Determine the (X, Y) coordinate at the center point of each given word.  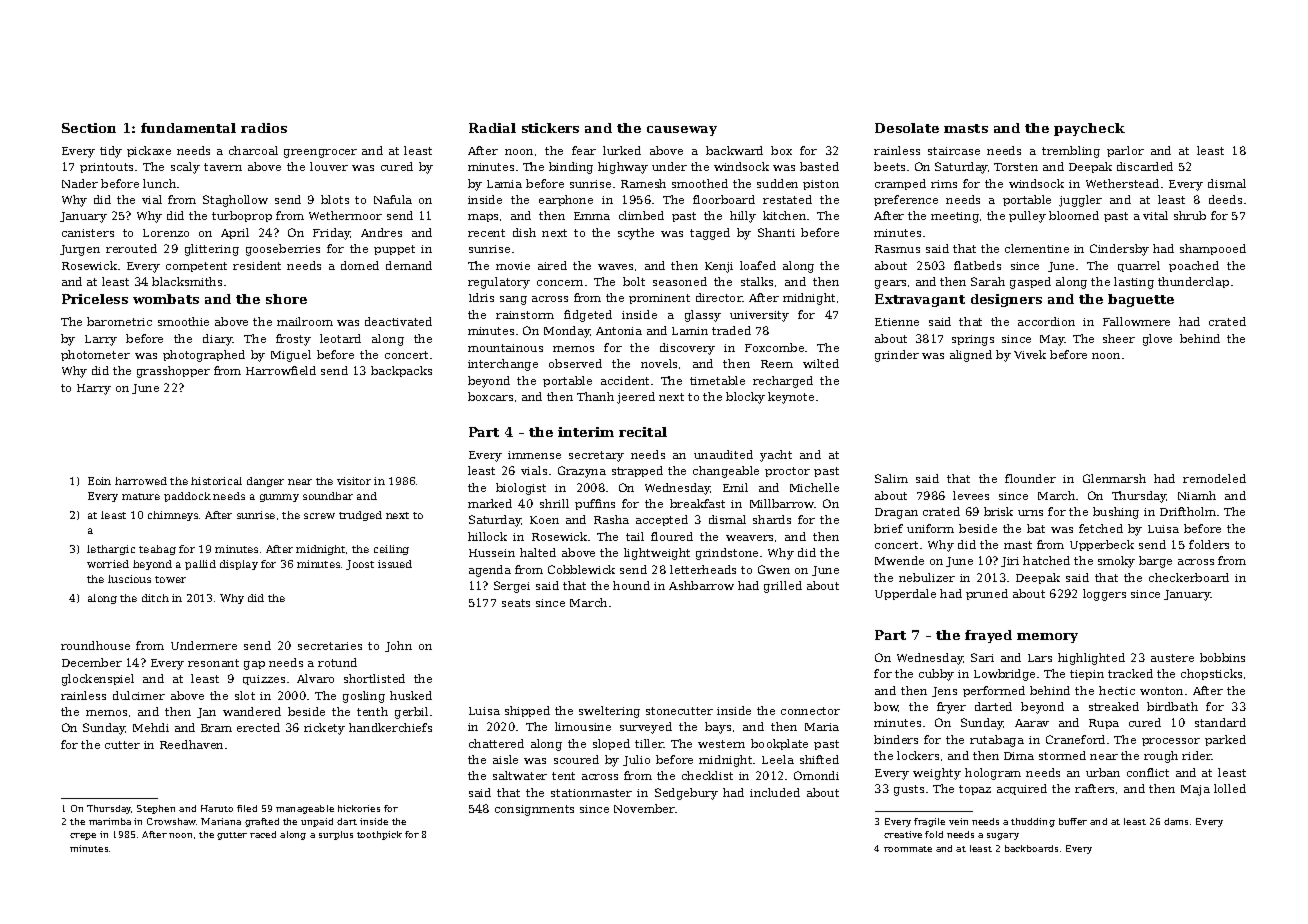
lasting (1134, 283)
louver (329, 166)
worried (108, 564)
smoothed (700, 183)
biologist (521, 489)
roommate (908, 849)
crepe (83, 836)
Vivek (1030, 354)
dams (1176, 821)
